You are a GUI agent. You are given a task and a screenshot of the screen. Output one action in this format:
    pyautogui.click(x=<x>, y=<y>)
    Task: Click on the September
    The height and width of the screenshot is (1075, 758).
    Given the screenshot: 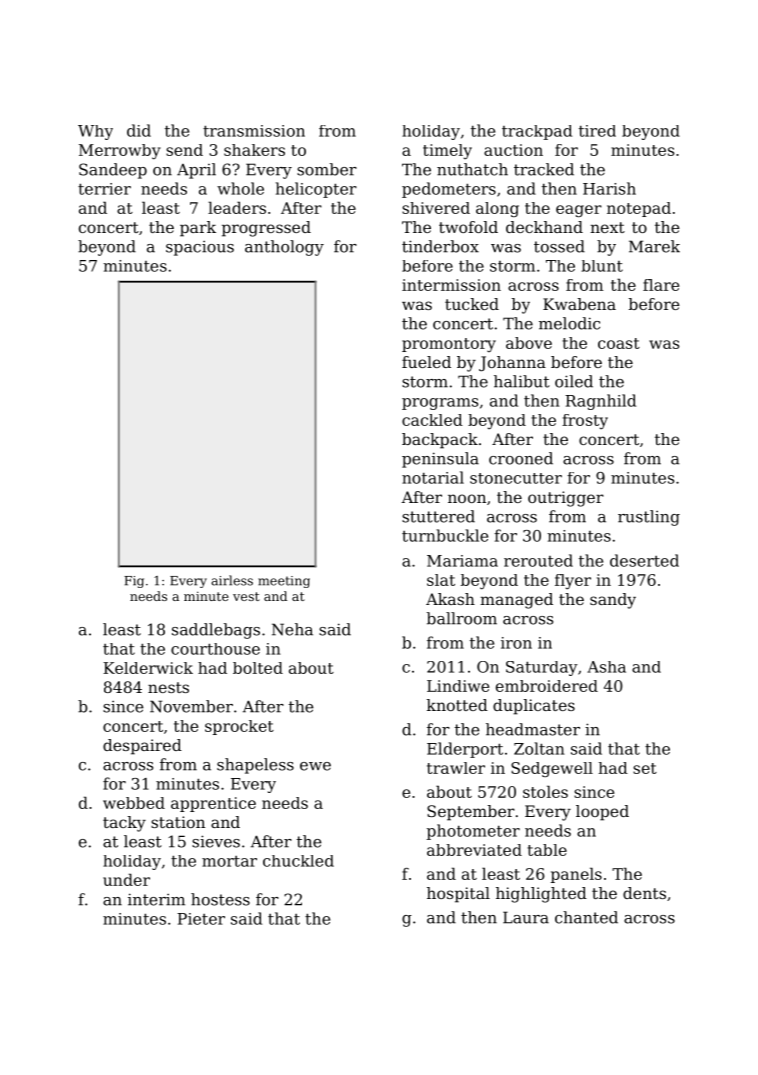 What is the action you would take?
    pyautogui.click(x=471, y=813)
